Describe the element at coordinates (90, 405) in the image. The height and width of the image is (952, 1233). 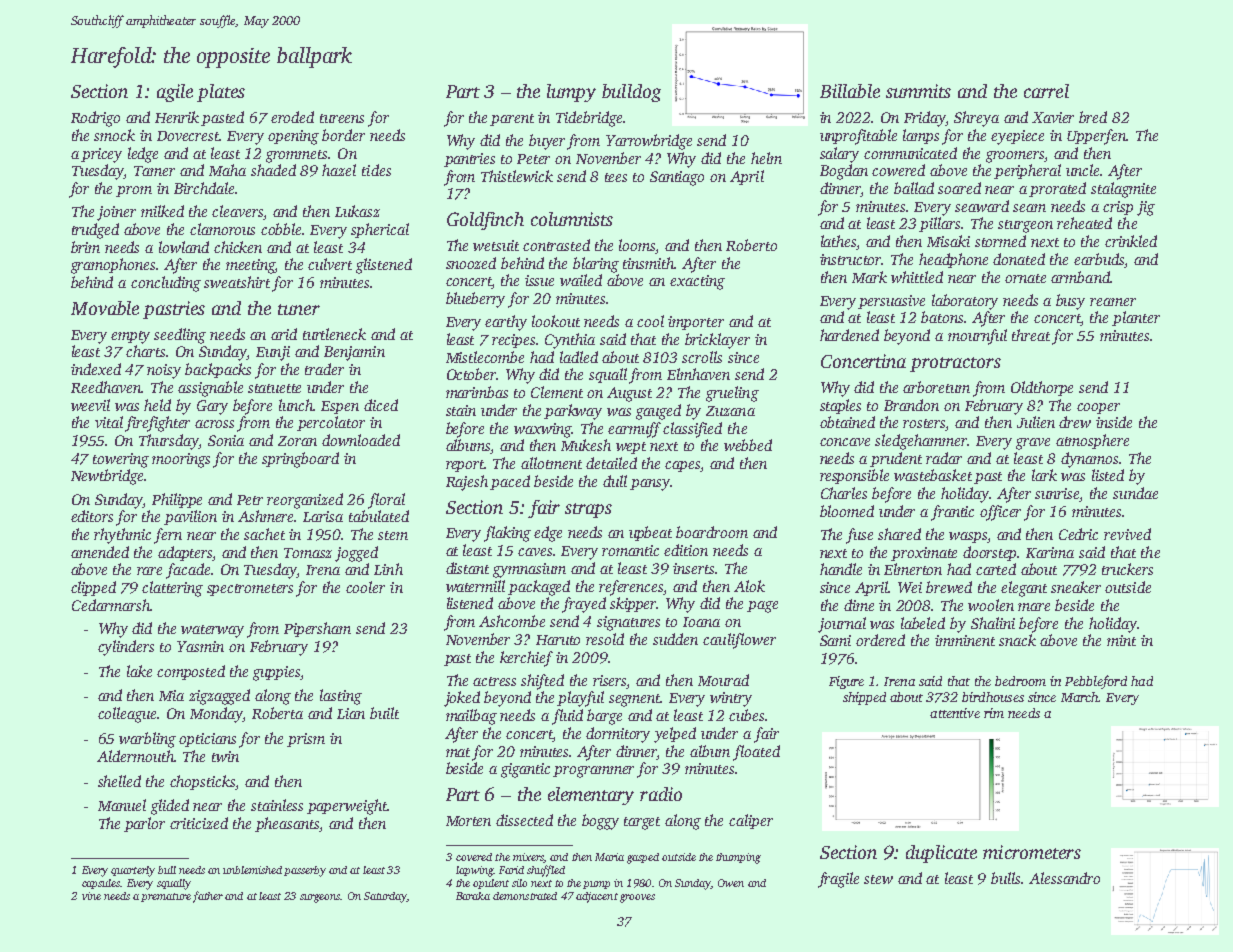
I see `weevil` at that location.
